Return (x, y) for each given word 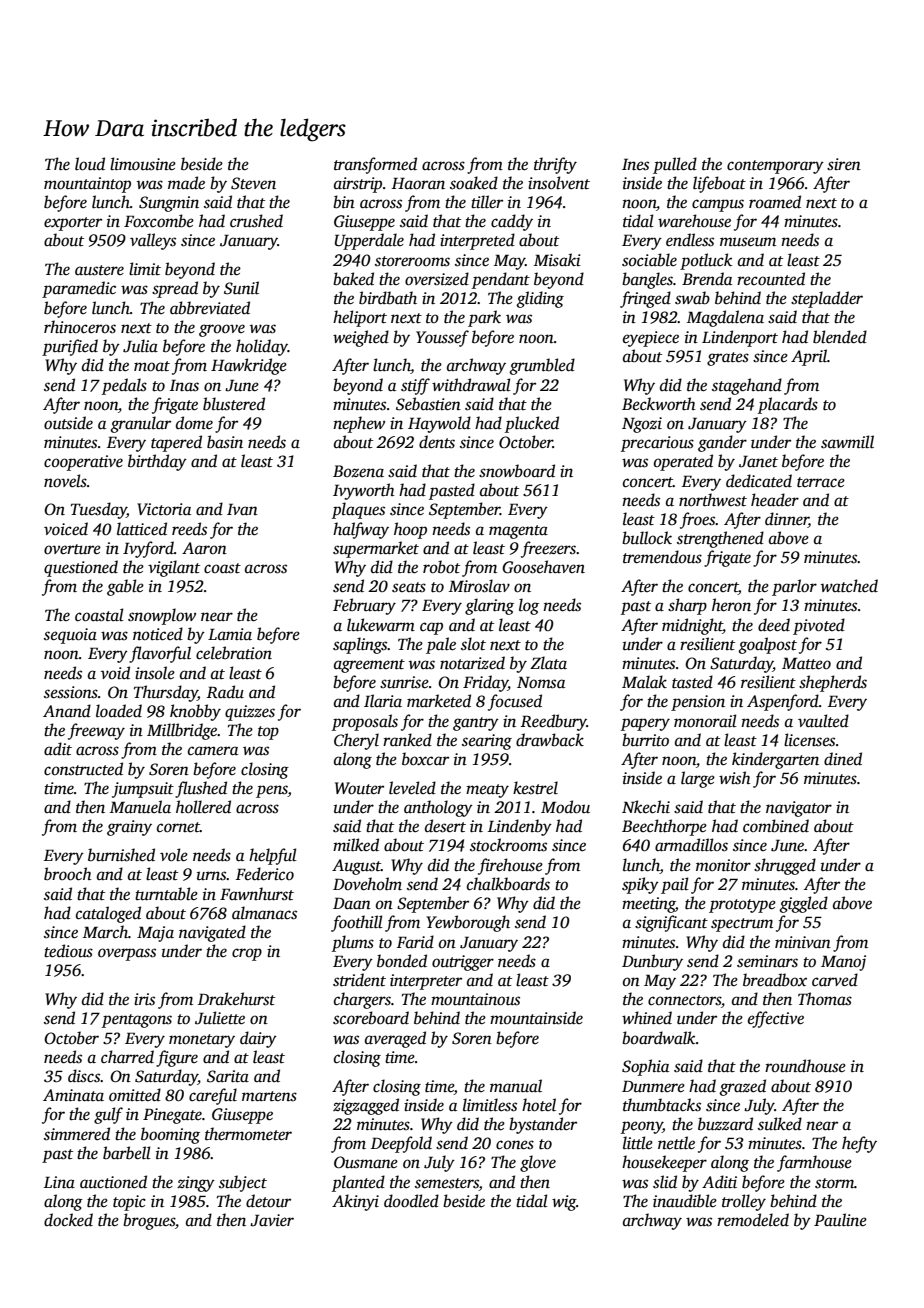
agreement (369, 666)
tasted (692, 682)
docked (68, 1220)
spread (175, 289)
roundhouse (805, 1066)
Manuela (140, 807)
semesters (447, 1183)
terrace (821, 482)
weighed (361, 338)
